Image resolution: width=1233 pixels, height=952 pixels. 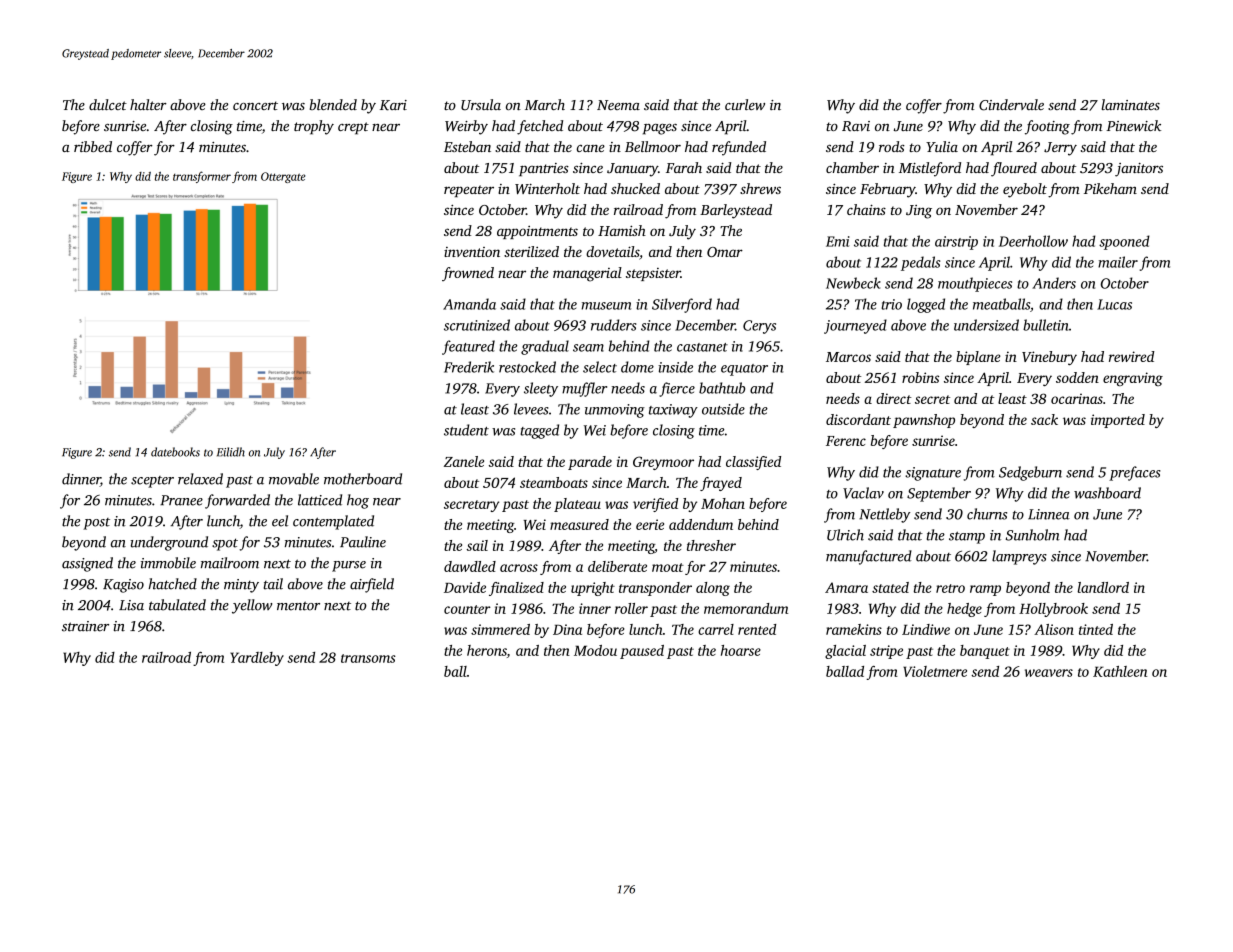 What do you see at coordinates (1110, 188) in the screenshot?
I see `Pikeham` at bounding box center [1110, 188].
